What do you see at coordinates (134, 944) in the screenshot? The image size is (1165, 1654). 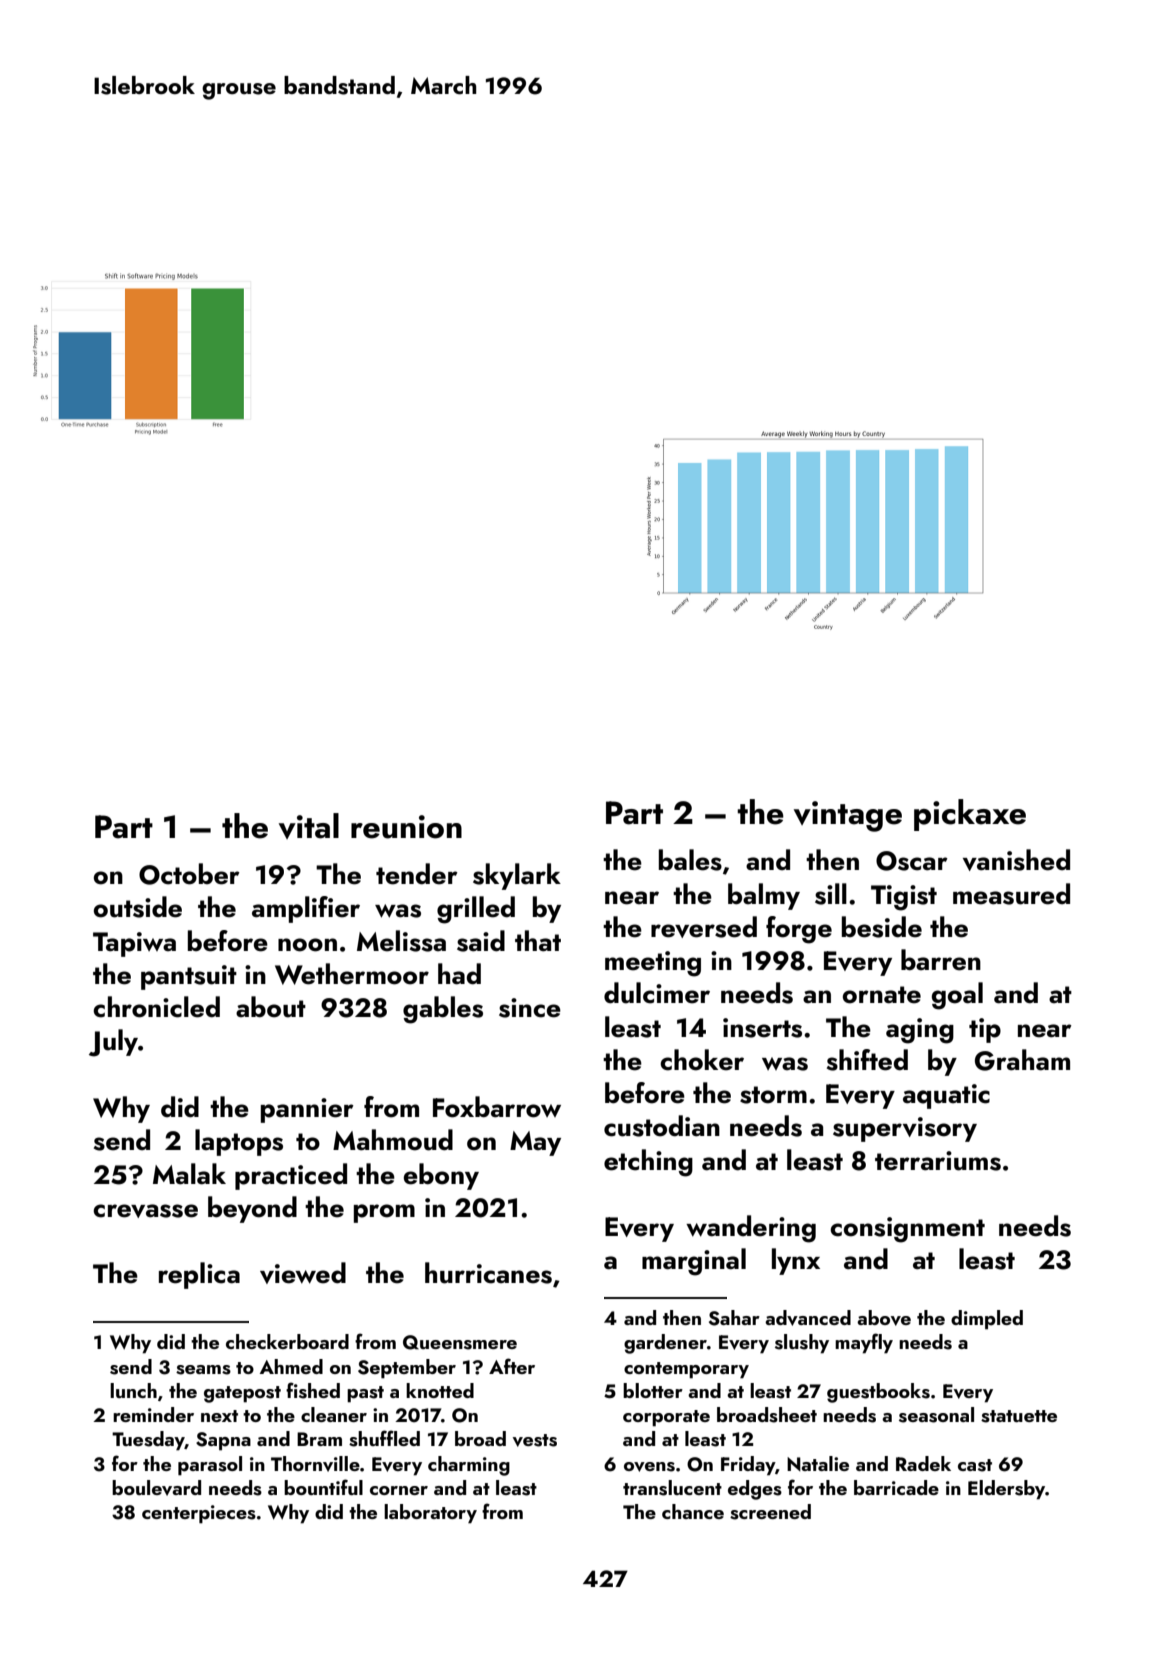 I see `Tapiwa` at bounding box center [134, 944].
